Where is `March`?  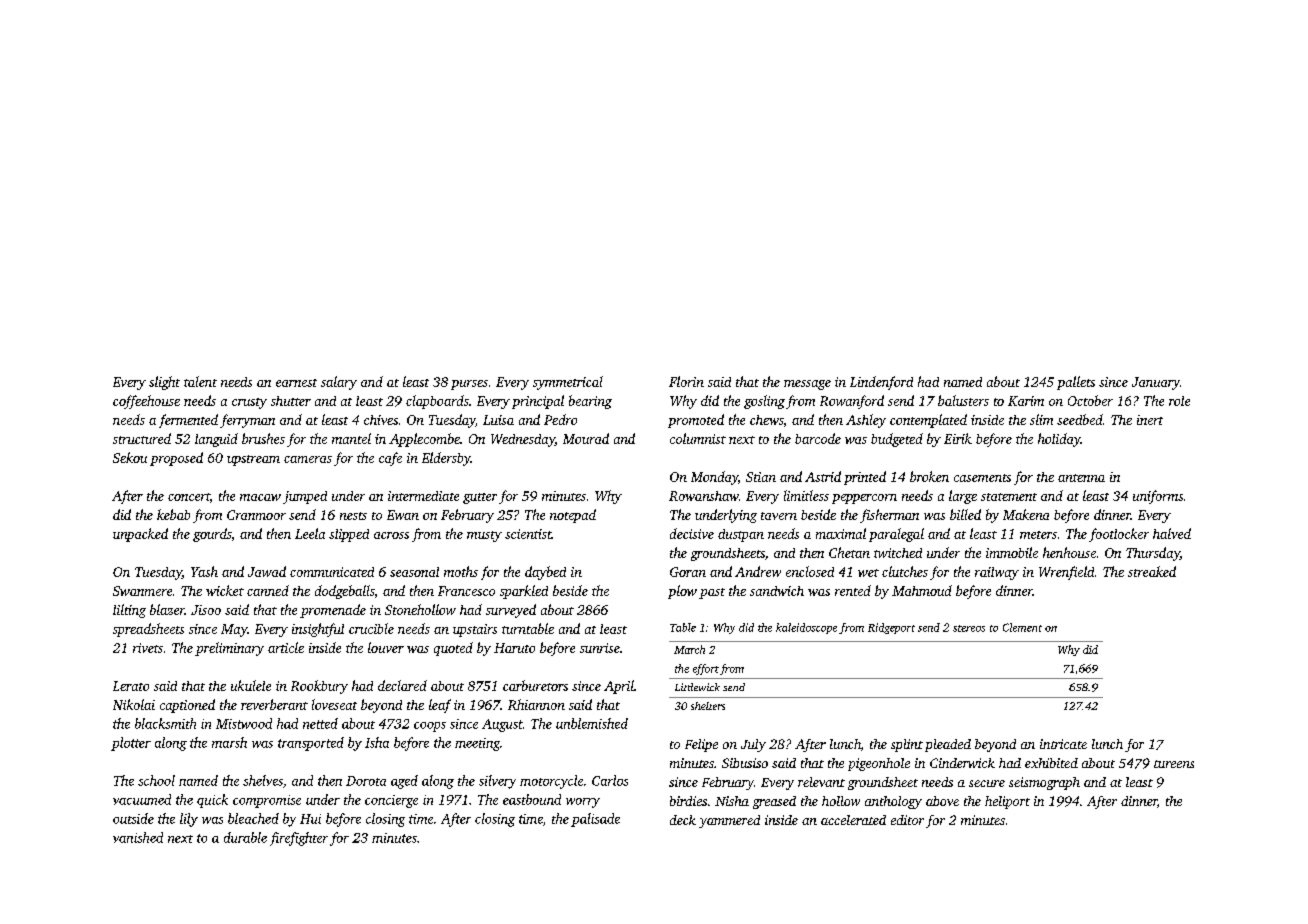 March is located at coordinates (689, 649).
